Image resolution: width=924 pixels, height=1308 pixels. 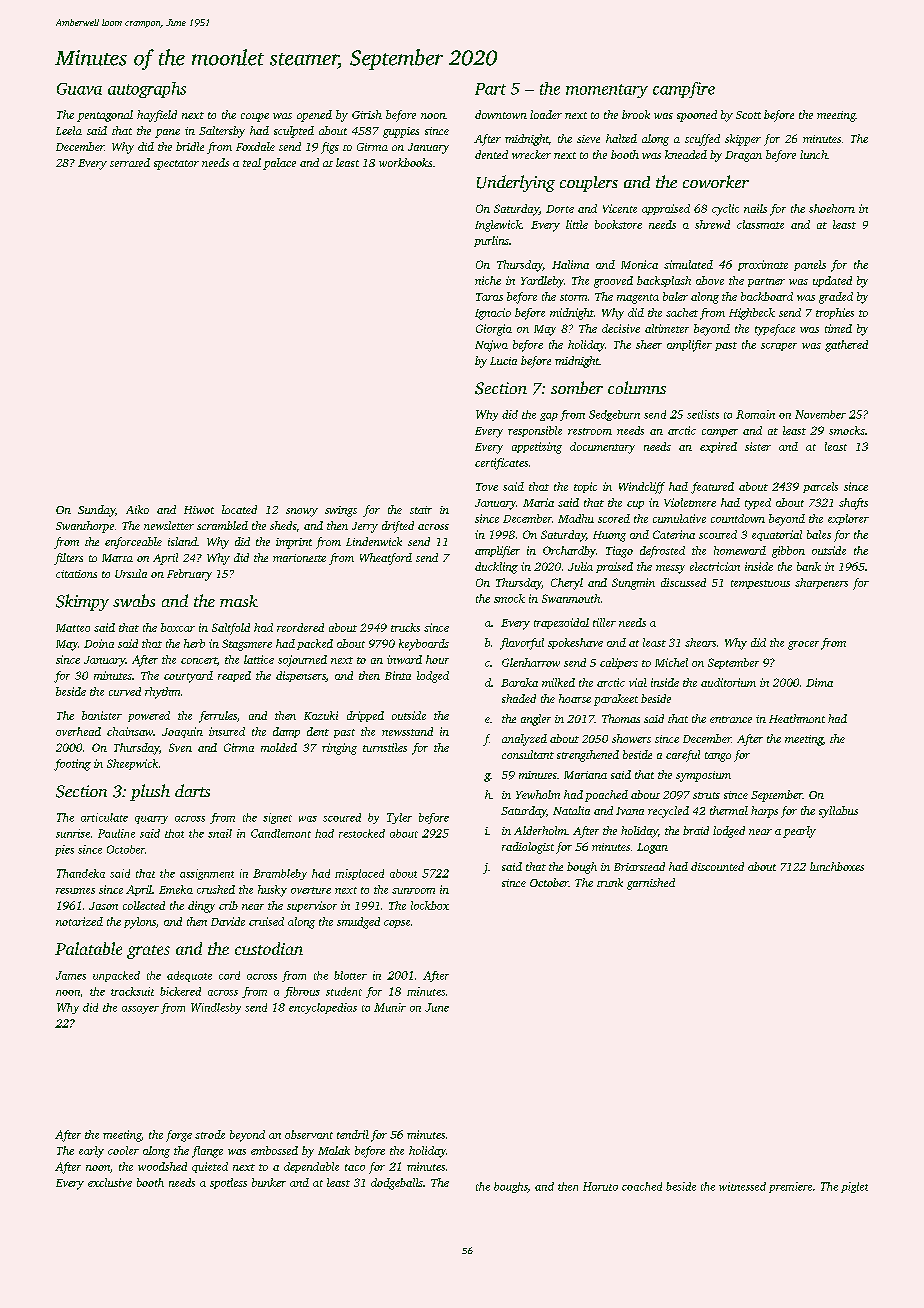 What do you see at coordinates (405, 162) in the image?
I see `workbooks` at bounding box center [405, 162].
